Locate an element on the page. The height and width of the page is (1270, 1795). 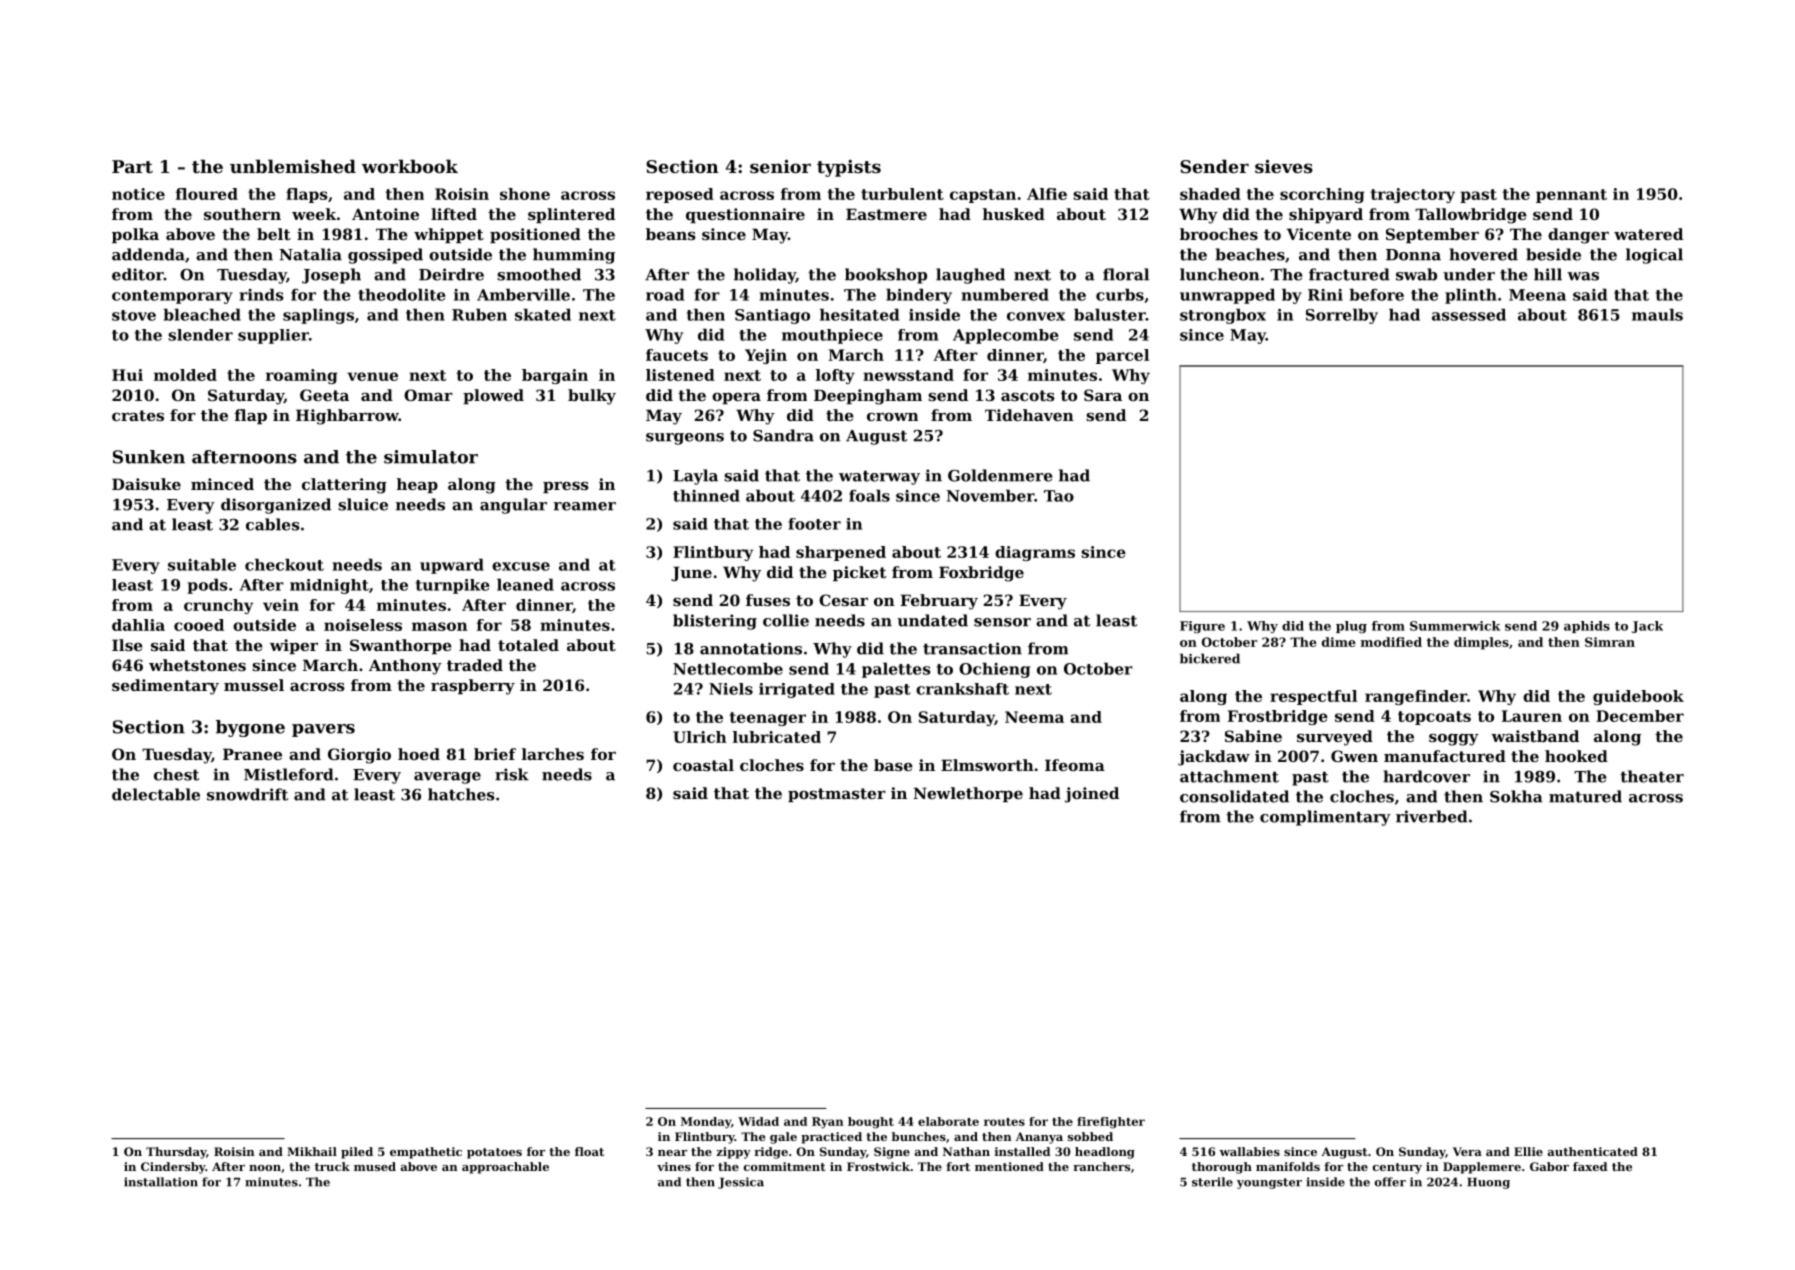
Mikhail is located at coordinates (312, 1151).
